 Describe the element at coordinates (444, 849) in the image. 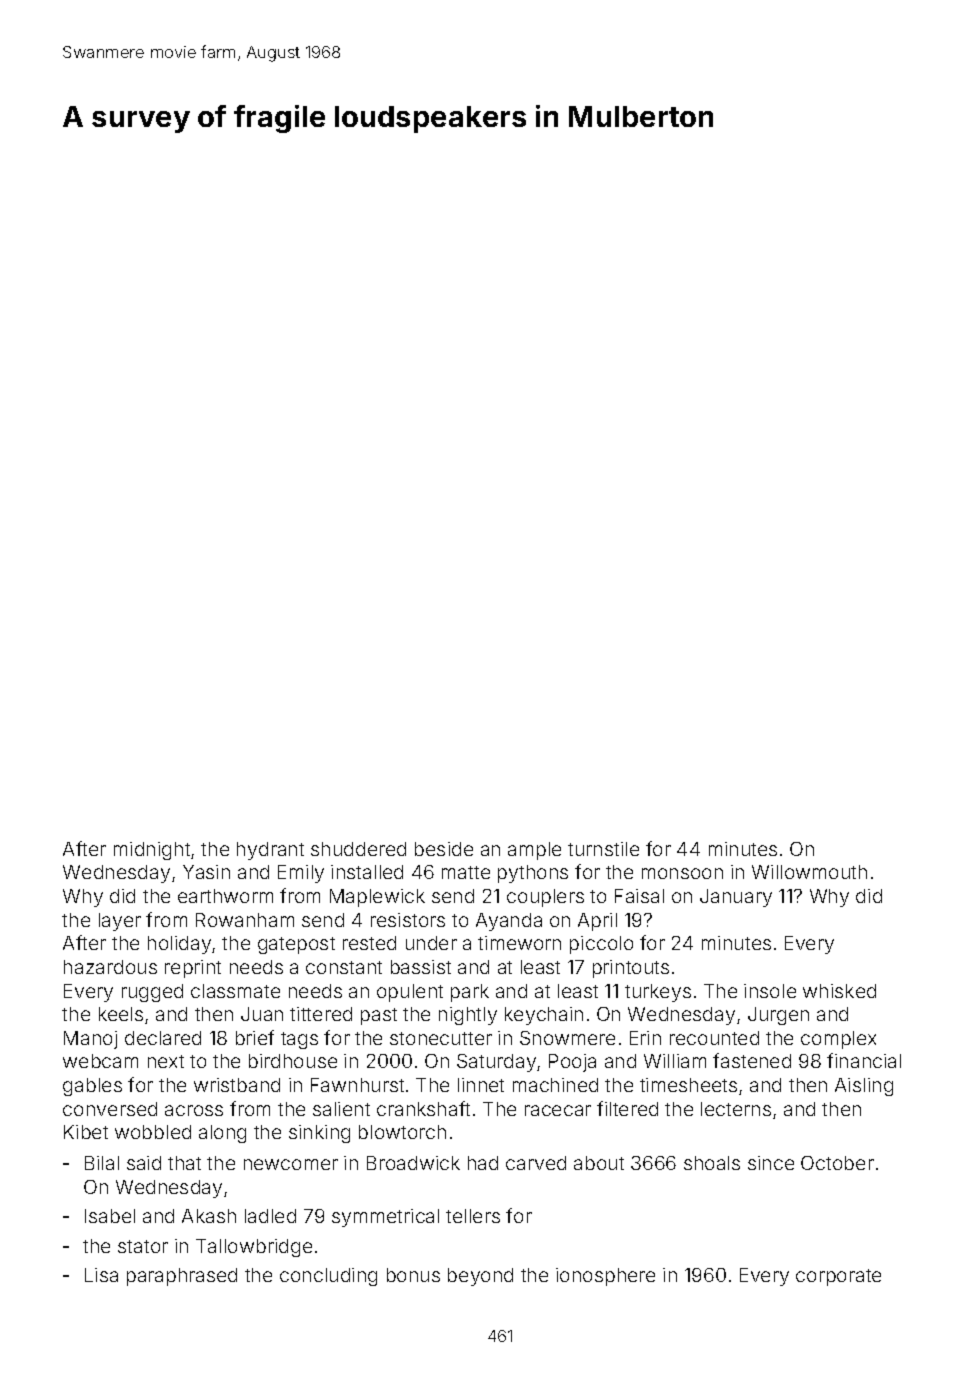

I see `beside` at that location.
